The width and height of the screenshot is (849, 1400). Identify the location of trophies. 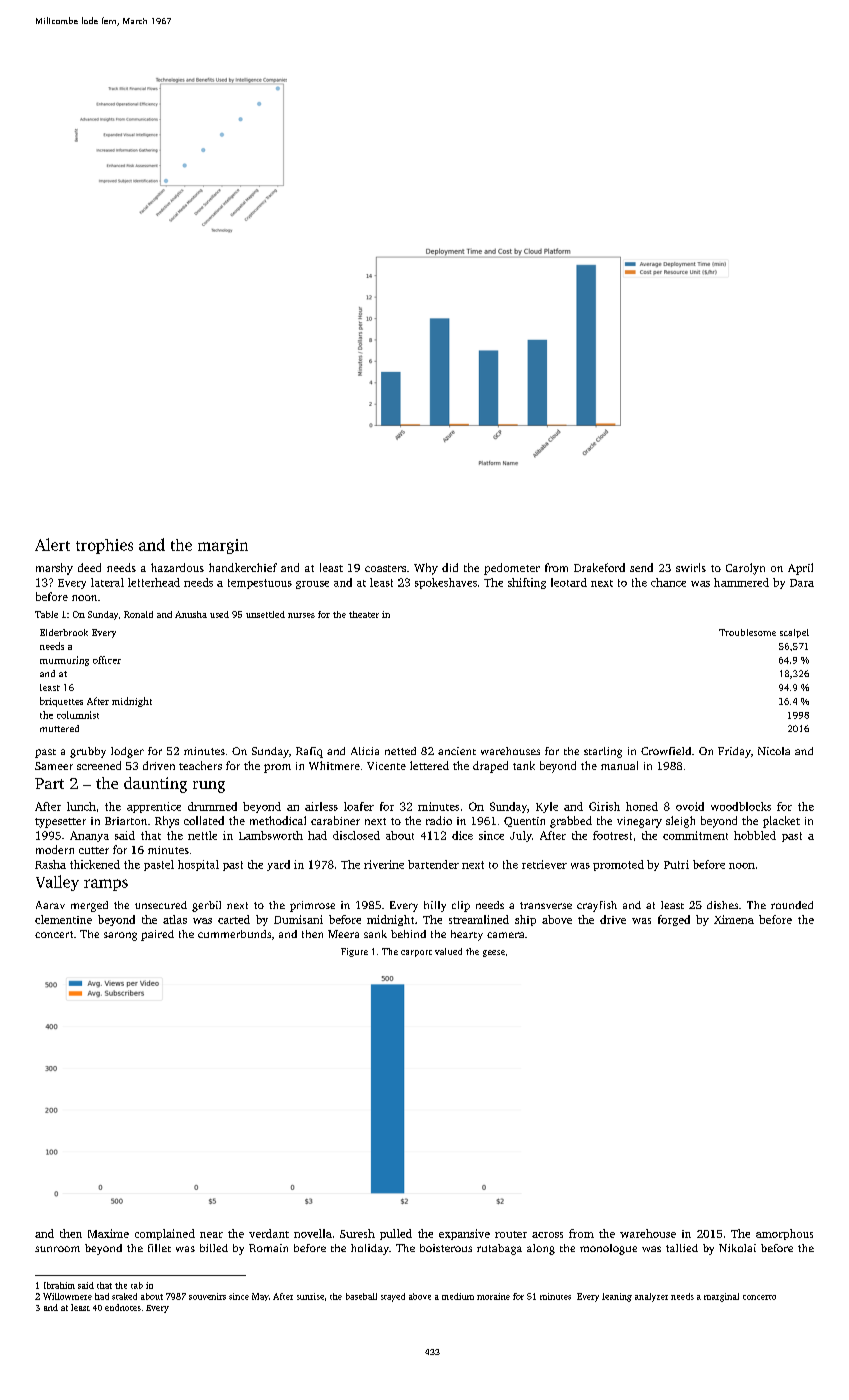
(104, 546).
